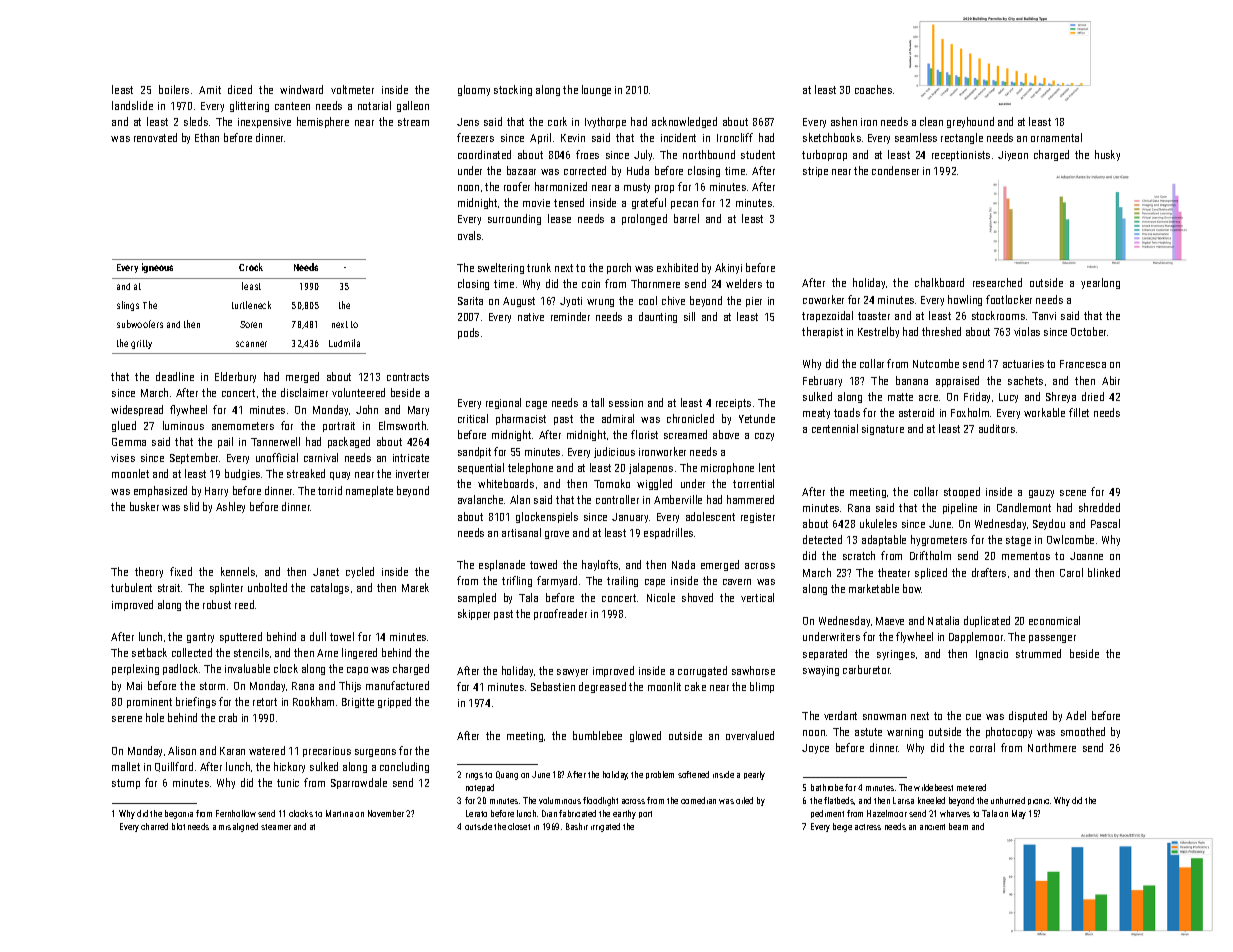 Image resolution: width=1233 pixels, height=952 pixels. What do you see at coordinates (174, 89) in the screenshot?
I see `boilers` at bounding box center [174, 89].
